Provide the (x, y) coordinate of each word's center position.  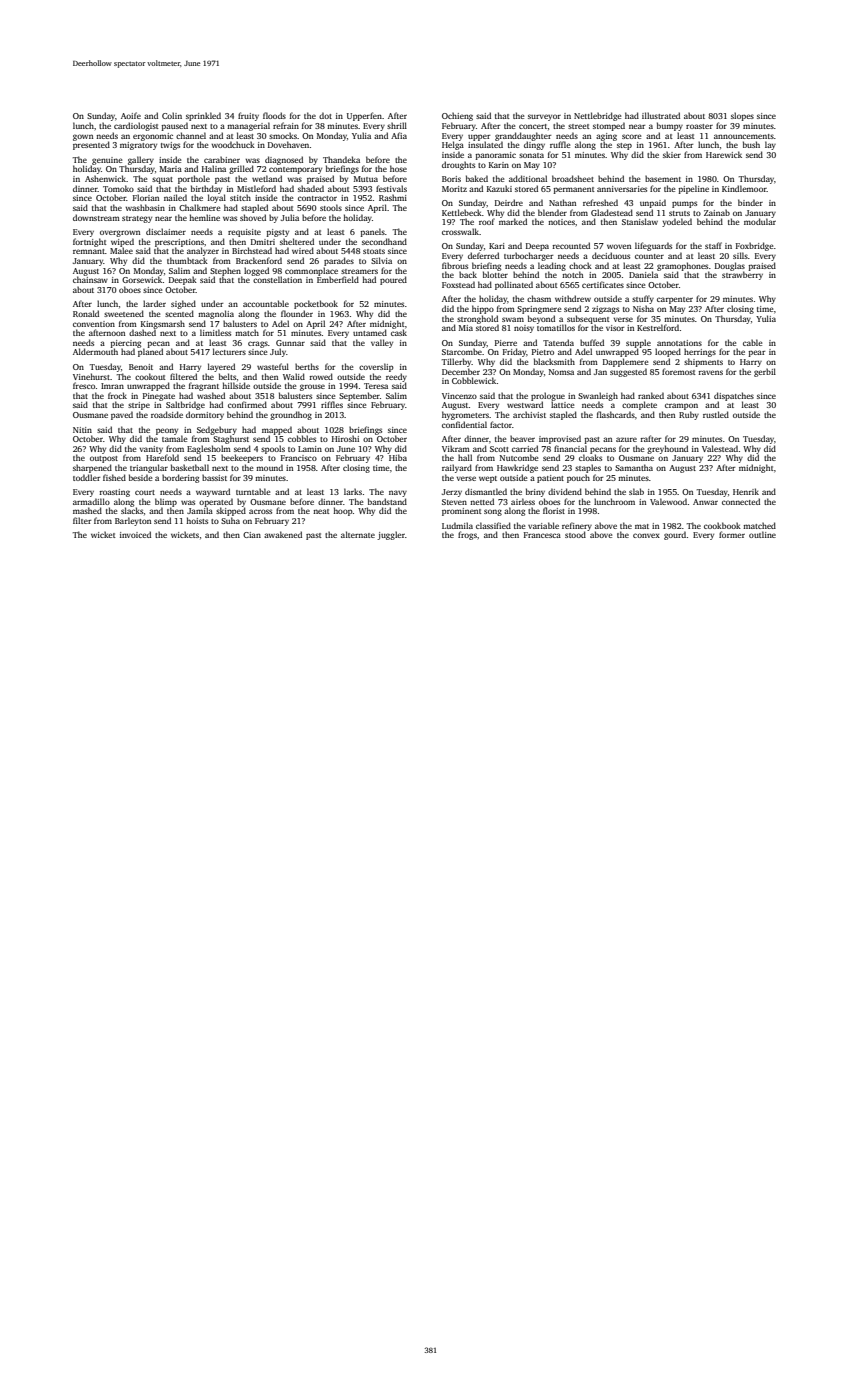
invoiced (135, 534)
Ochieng (457, 116)
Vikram (456, 448)
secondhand (384, 241)
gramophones (682, 266)
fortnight (90, 242)
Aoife (131, 115)
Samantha (634, 467)
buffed (592, 342)
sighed (183, 304)
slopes (742, 116)
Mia (466, 328)
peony (167, 431)
